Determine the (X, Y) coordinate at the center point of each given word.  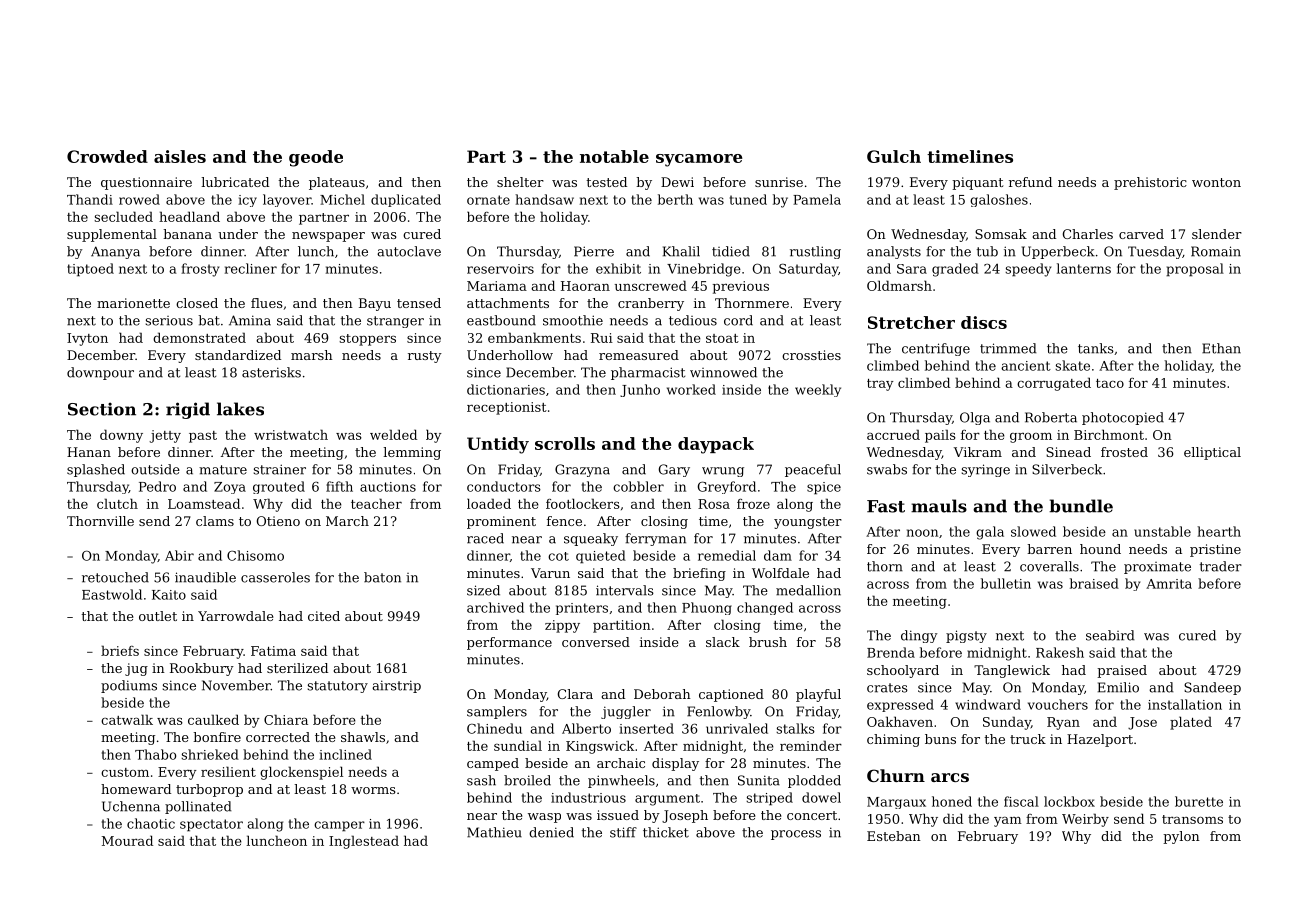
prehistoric (1150, 183)
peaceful (813, 470)
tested (606, 182)
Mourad (127, 840)
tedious (693, 320)
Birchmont (1109, 434)
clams (215, 521)
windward (988, 704)
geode (316, 158)
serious (169, 321)
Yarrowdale (235, 616)
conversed (596, 642)
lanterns (1084, 268)
